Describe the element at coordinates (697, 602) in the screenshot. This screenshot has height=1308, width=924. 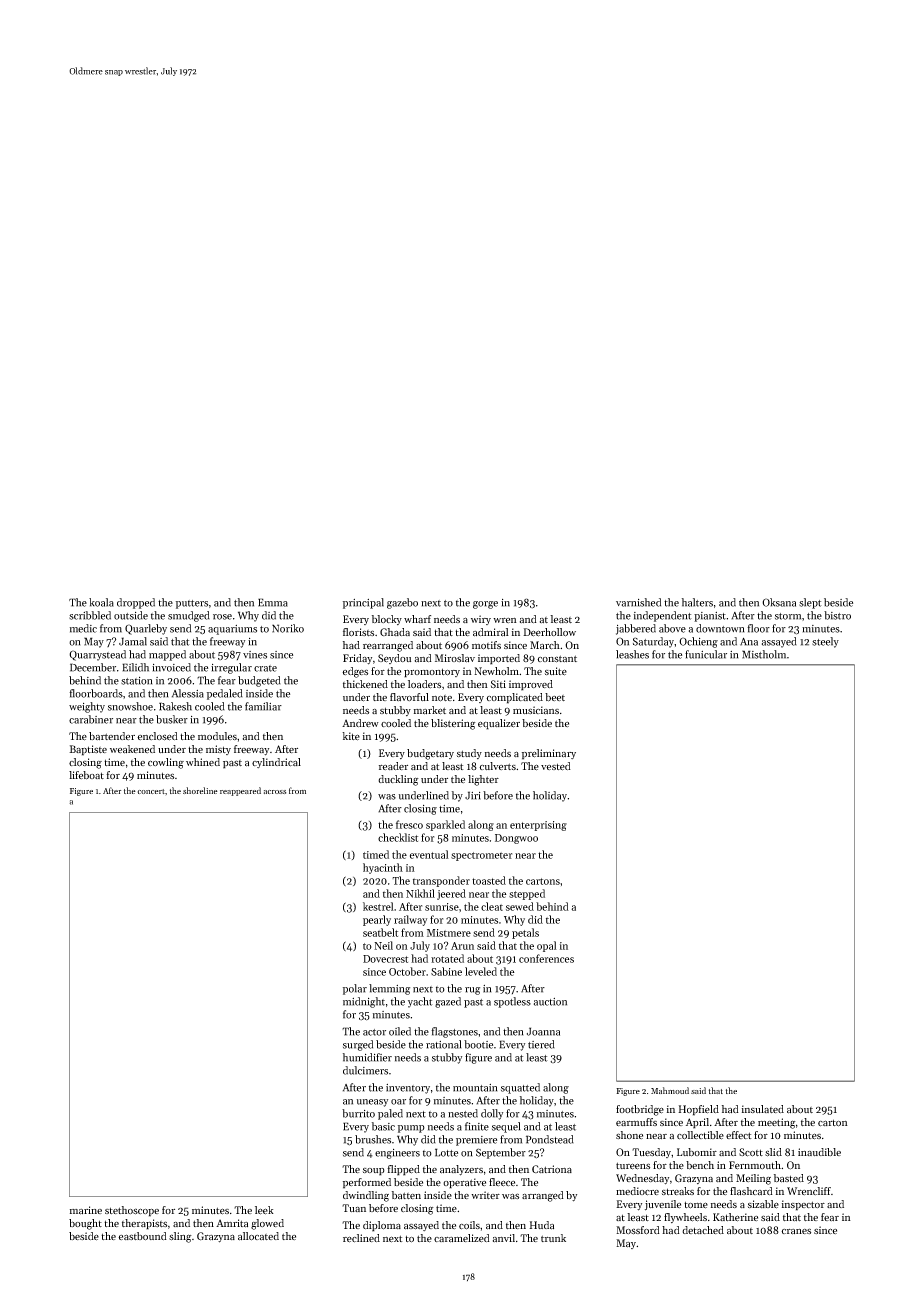
I see `halters` at that location.
